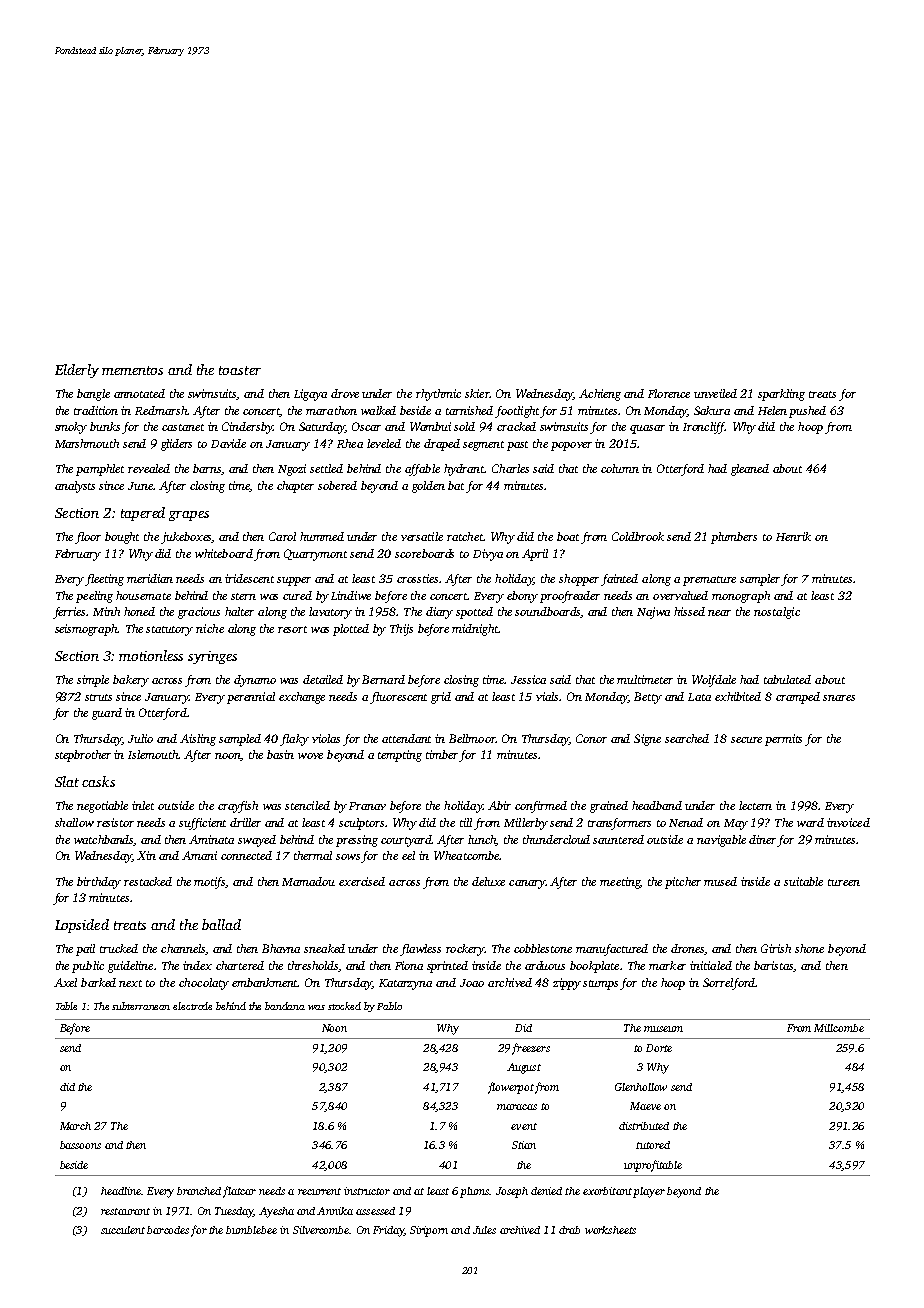  Describe the element at coordinates (607, 1191) in the image. I see `exorbitant` at that location.
